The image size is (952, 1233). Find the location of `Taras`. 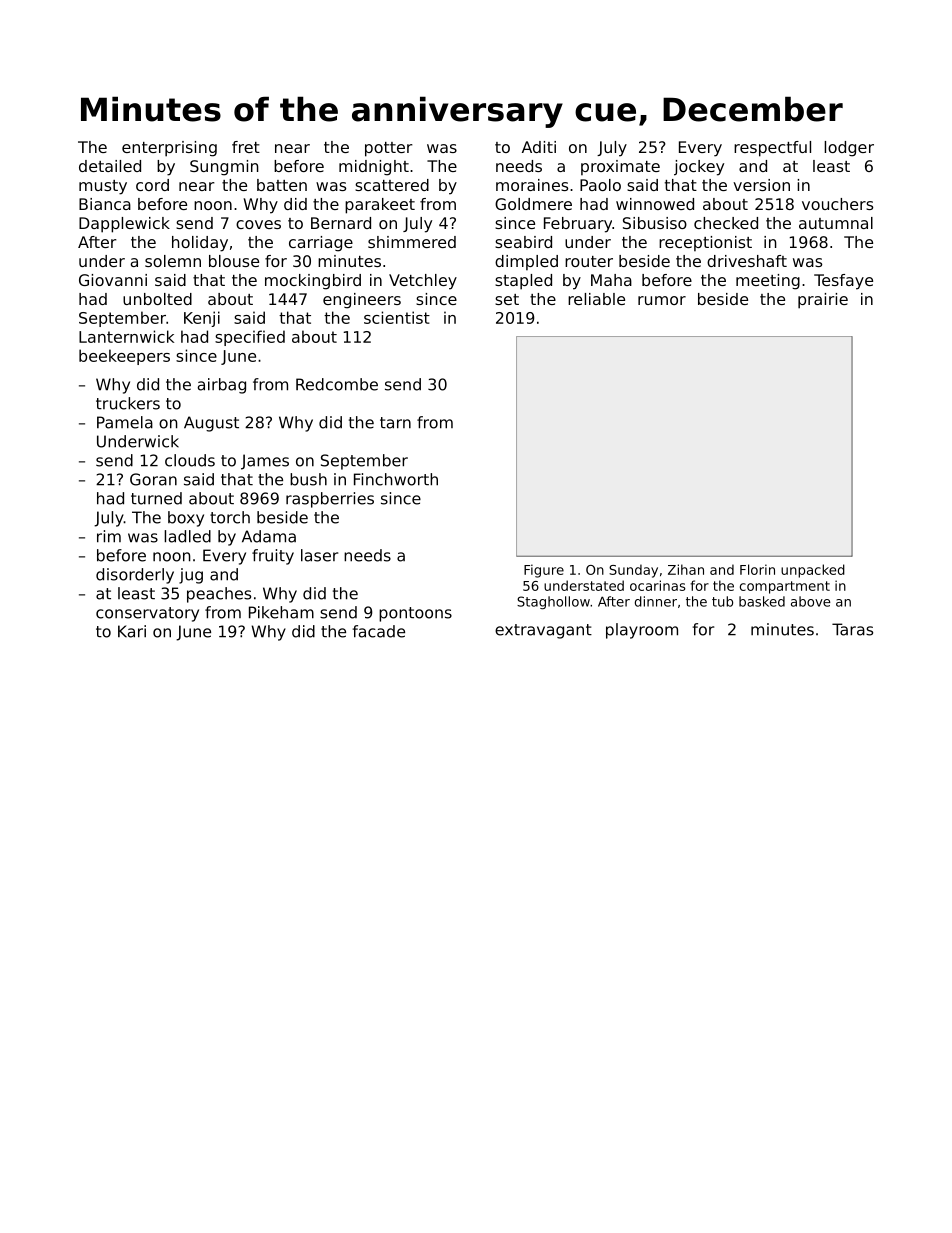

Taras is located at coordinates (852, 629).
